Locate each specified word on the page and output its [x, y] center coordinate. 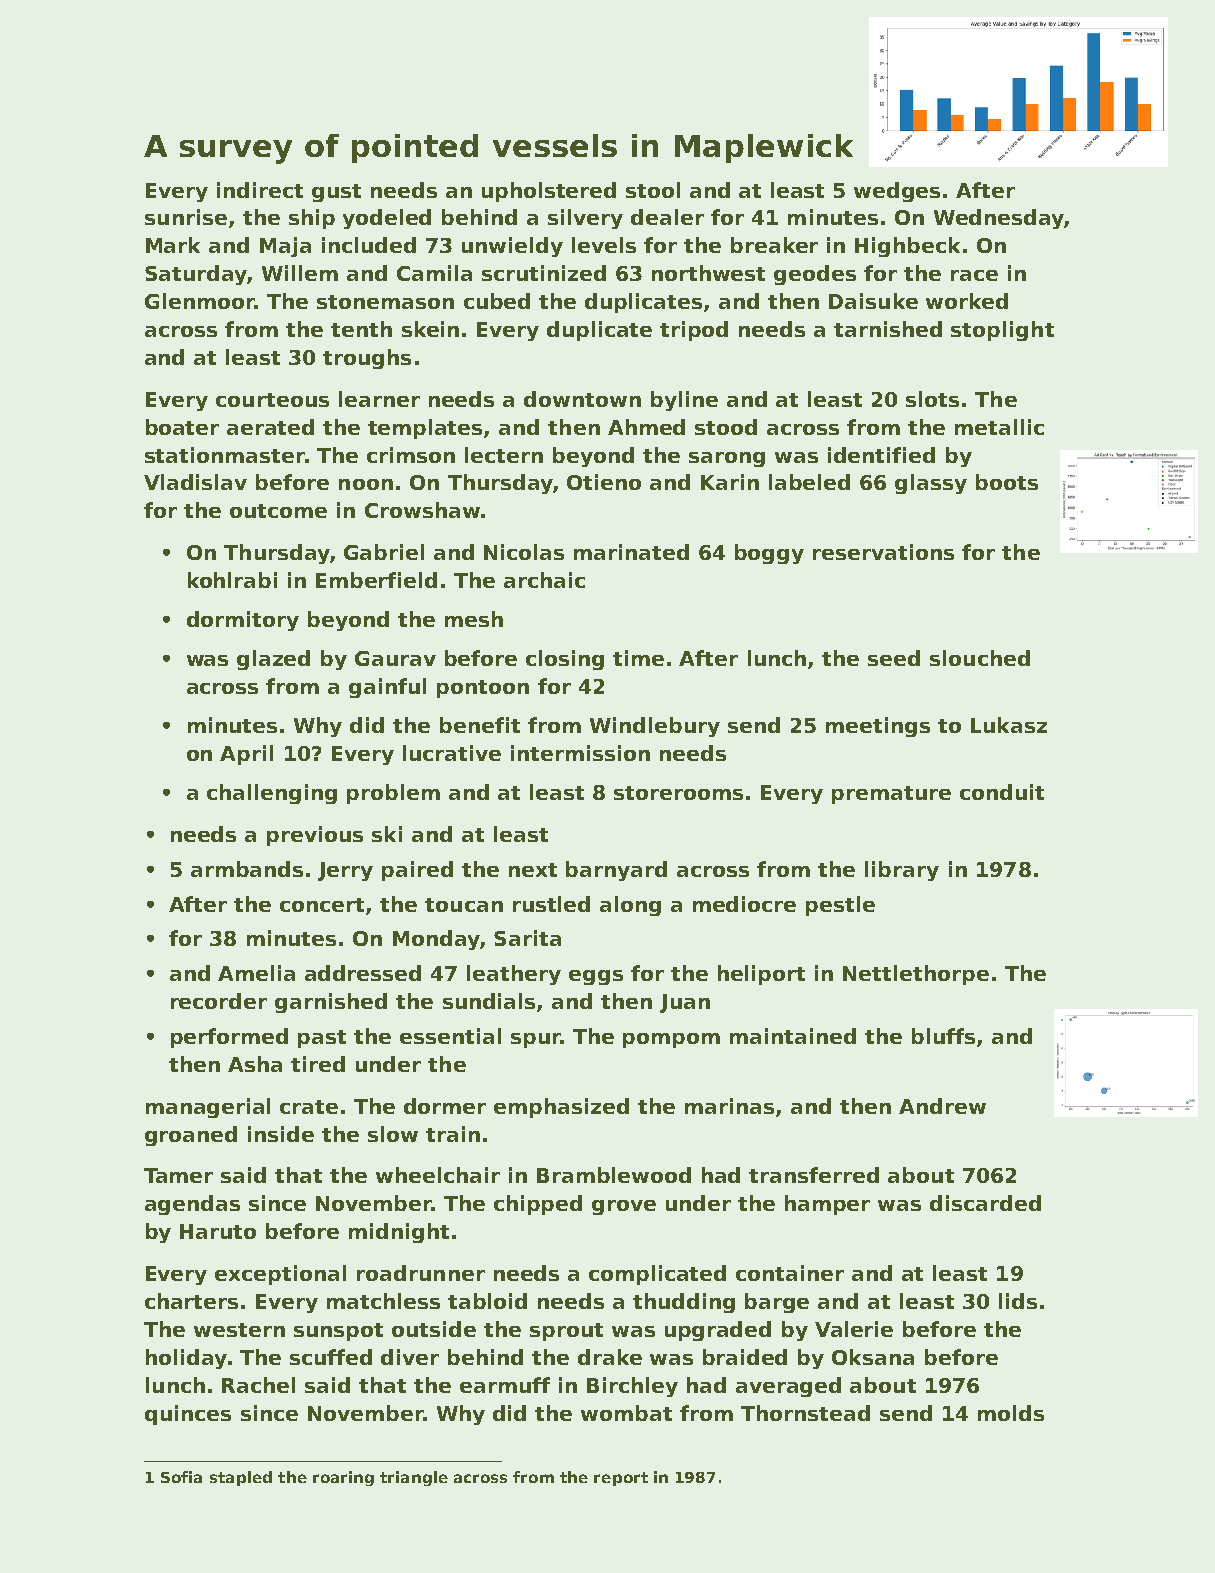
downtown [582, 399]
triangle [414, 1478]
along [630, 906]
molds [1011, 1413]
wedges [897, 192]
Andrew [942, 1106]
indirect [260, 190]
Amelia [256, 973]
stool [653, 190]
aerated [270, 427]
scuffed [331, 1357]
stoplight [1002, 331]
